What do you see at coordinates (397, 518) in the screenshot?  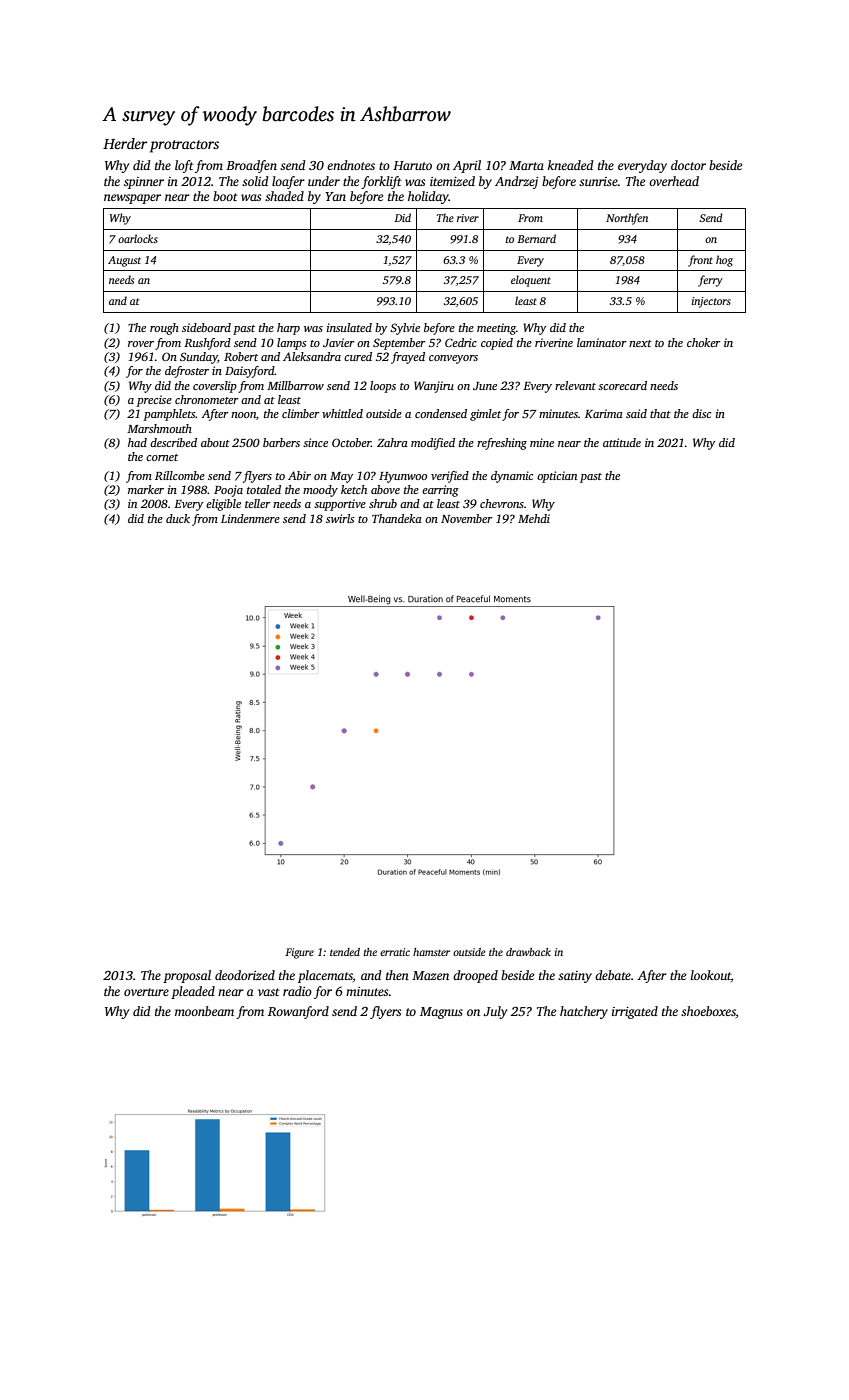 I see `Thandeka` at bounding box center [397, 518].
